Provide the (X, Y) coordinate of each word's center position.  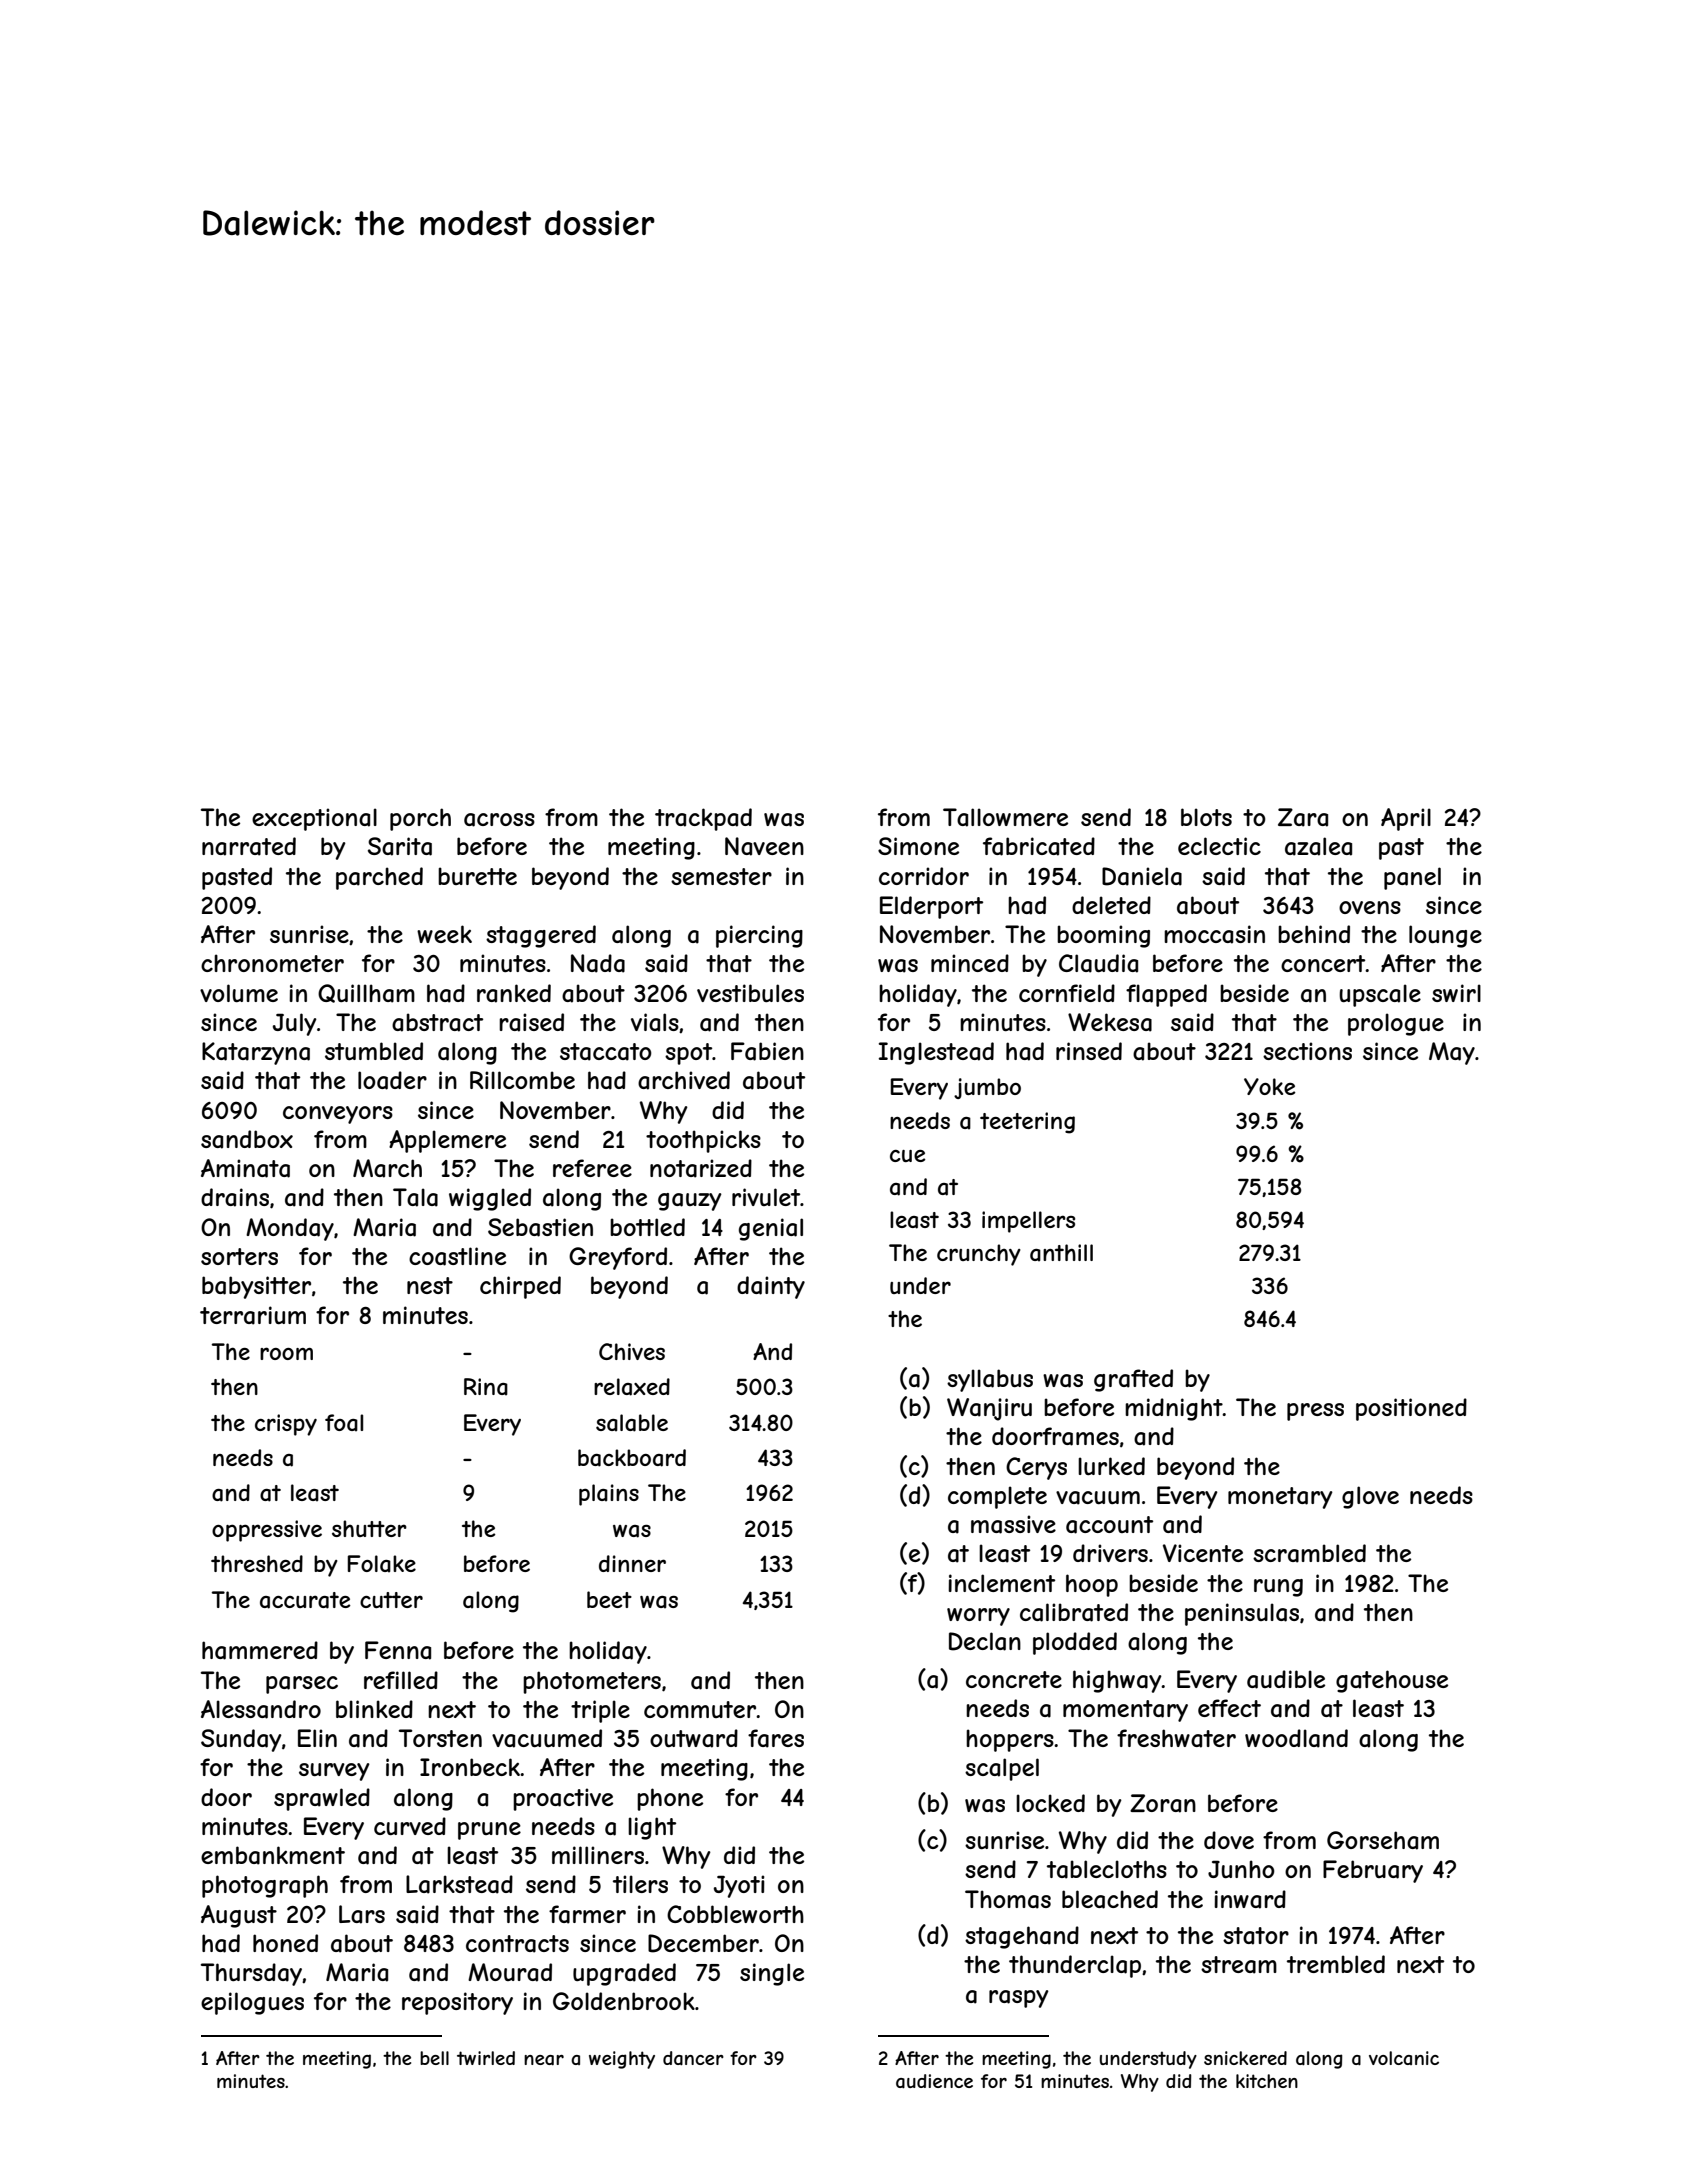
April (1406, 819)
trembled (1336, 1964)
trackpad (703, 819)
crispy (286, 1425)
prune (489, 1831)
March (387, 1168)
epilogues (252, 2003)
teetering (1027, 1123)
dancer (693, 2058)
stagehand (1022, 1937)
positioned (1411, 1409)
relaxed (632, 1387)
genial (771, 1229)
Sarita (400, 846)
